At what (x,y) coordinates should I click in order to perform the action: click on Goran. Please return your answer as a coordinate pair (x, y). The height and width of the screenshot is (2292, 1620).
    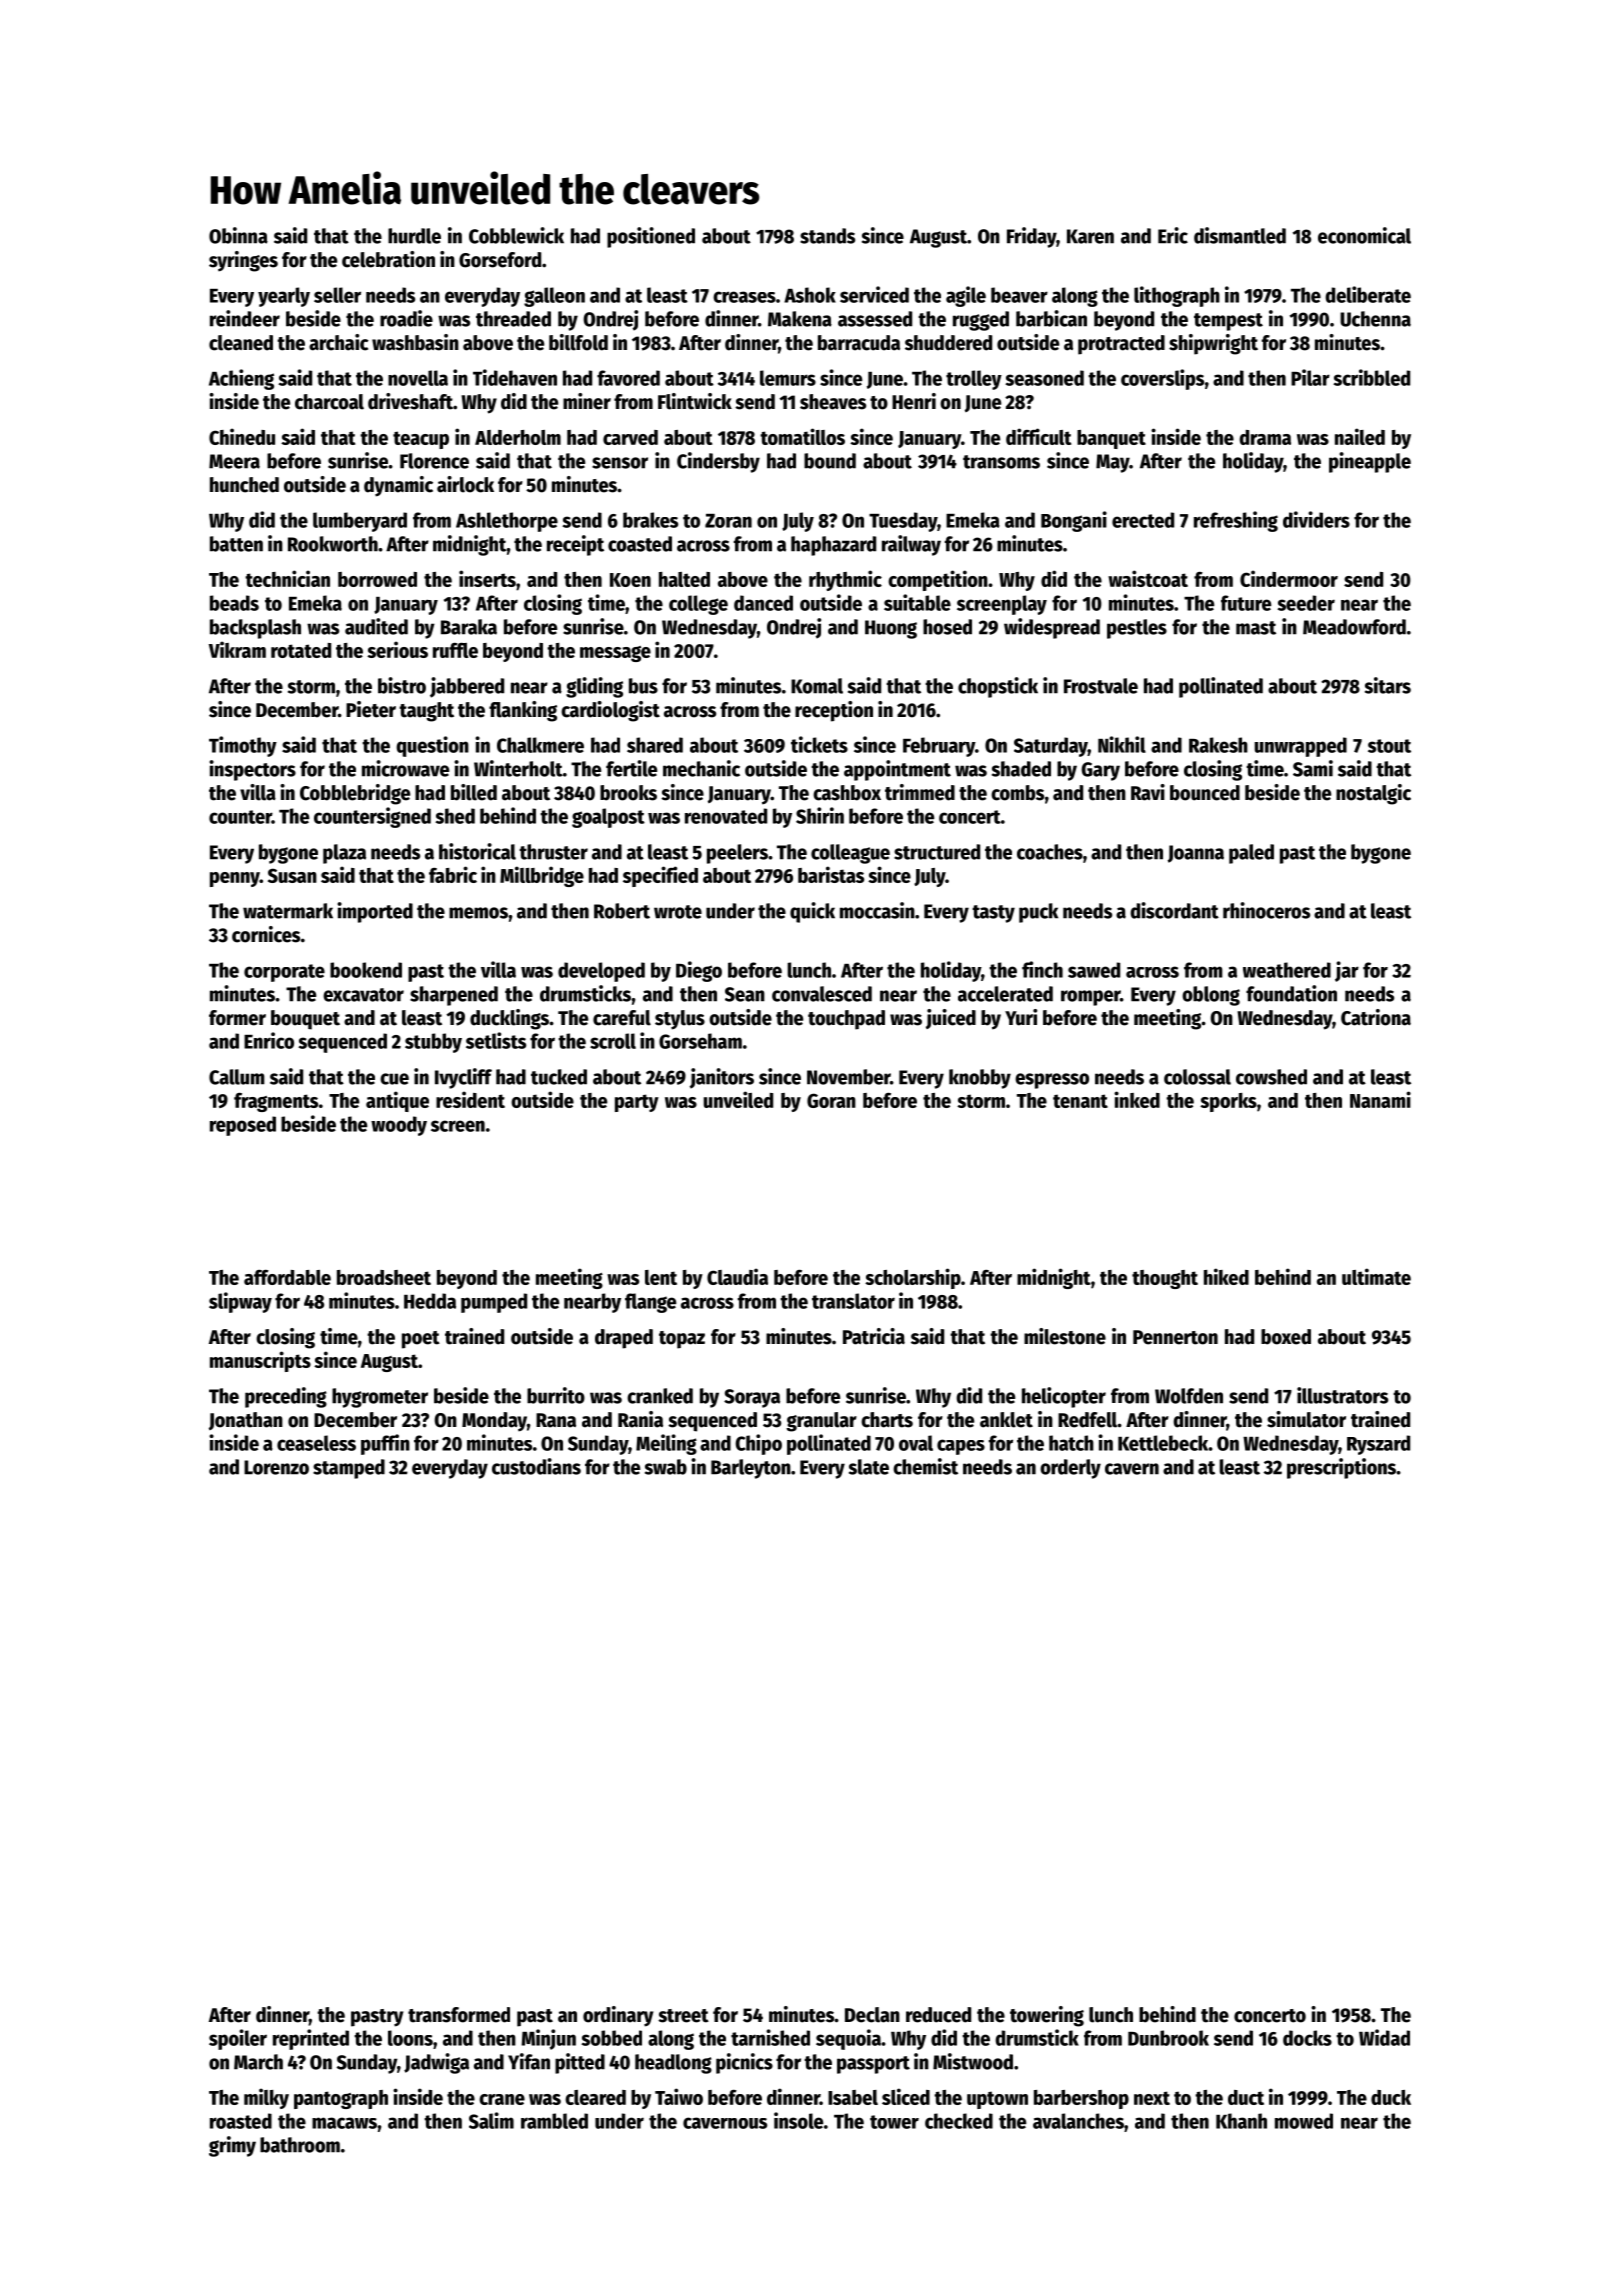
    Looking at the image, I should click on (831, 1100).
